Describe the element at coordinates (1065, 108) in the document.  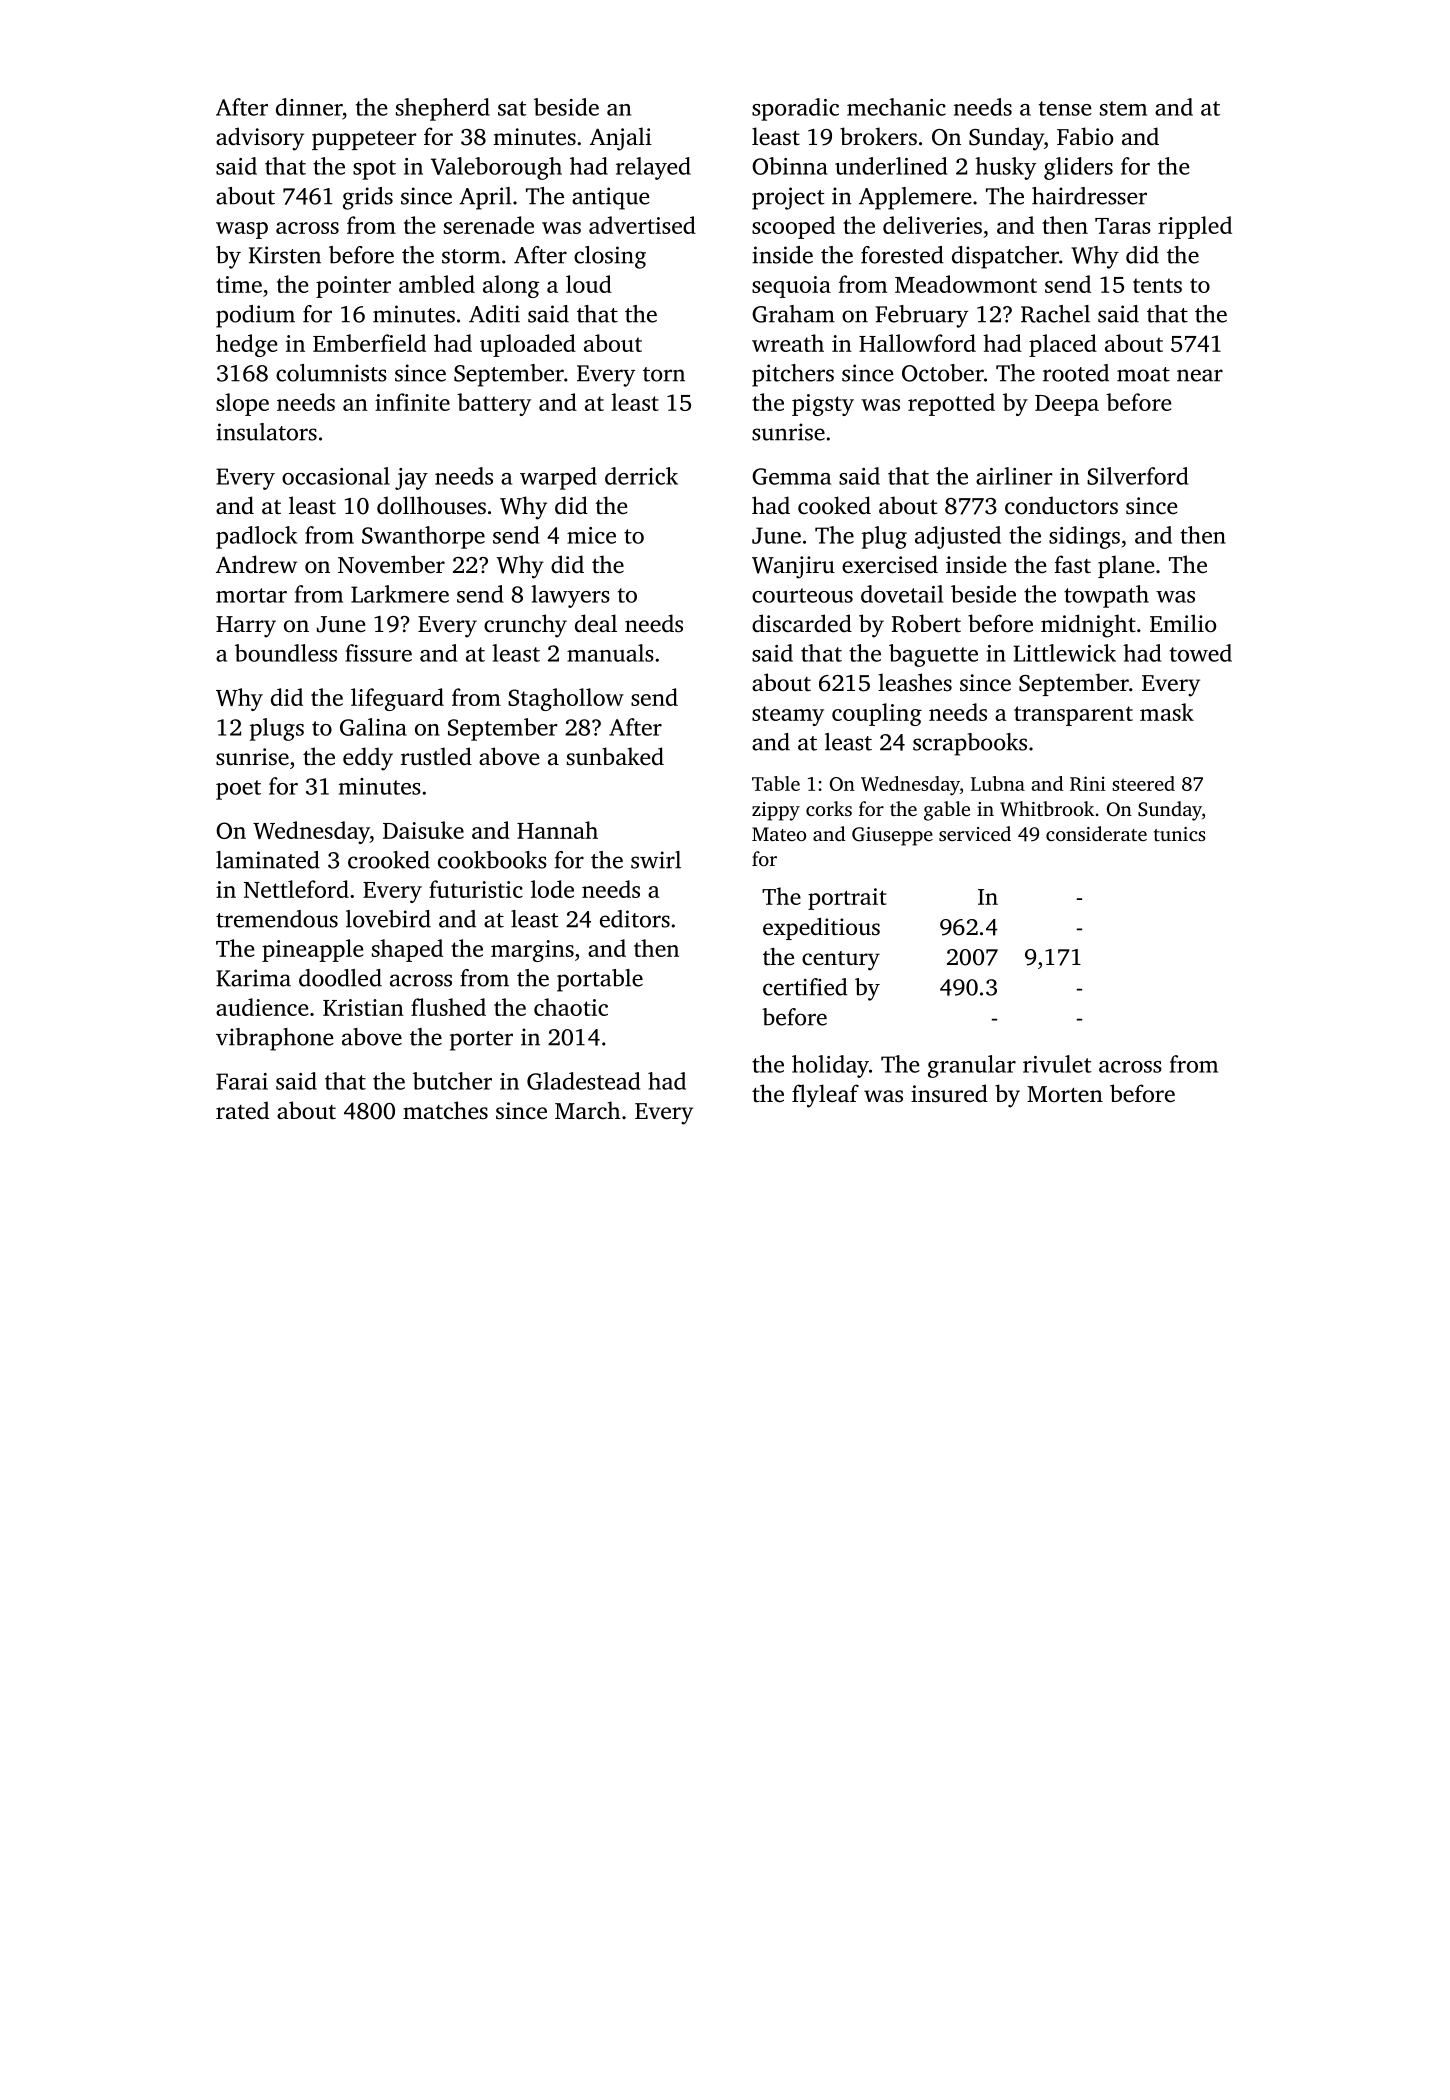
I see `tense` at that location.
